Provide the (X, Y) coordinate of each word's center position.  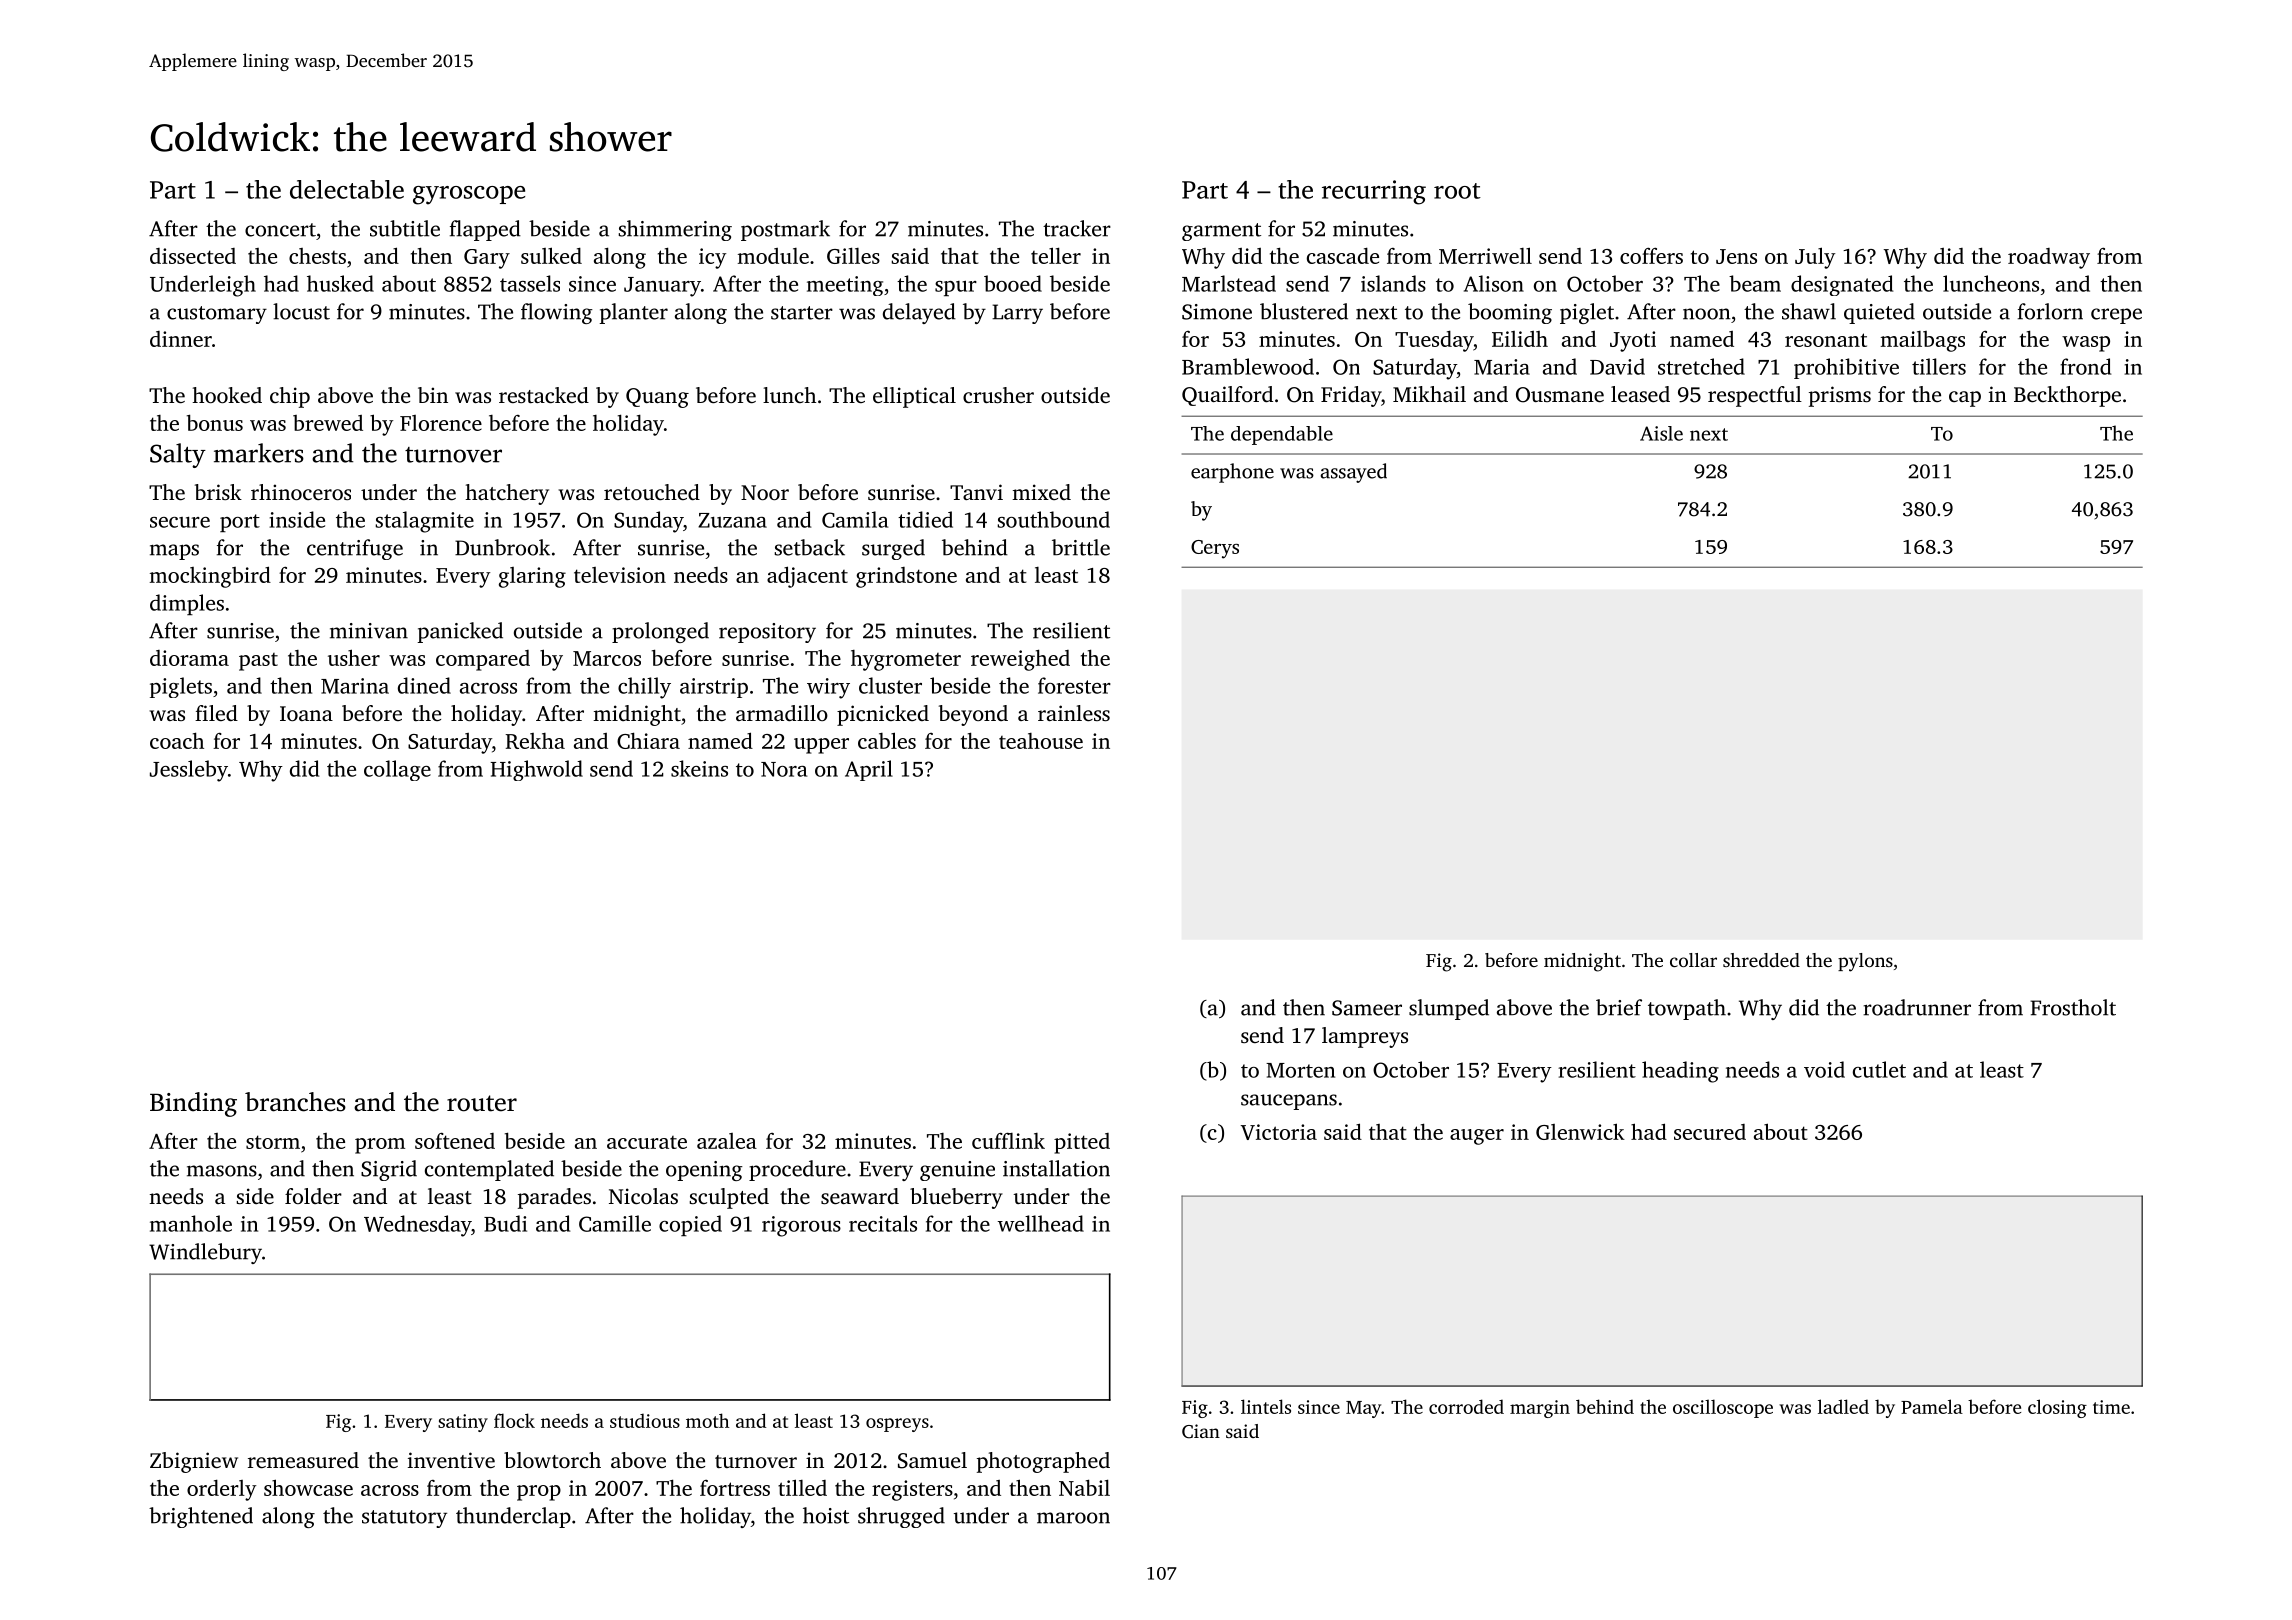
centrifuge (355, 549)
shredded (1761, 960)
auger (1477, 1137)
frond (2085, 366)
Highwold (536, 770)
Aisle (1661, 433)
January (662, 287)
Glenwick (1580, 1131)
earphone (1232, 473)
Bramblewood (1248, 366)
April (869, 770)
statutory (404, 1519)
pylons (1865, 962)
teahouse (1041, 741)
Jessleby (189, 771)
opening (704, 1171)
